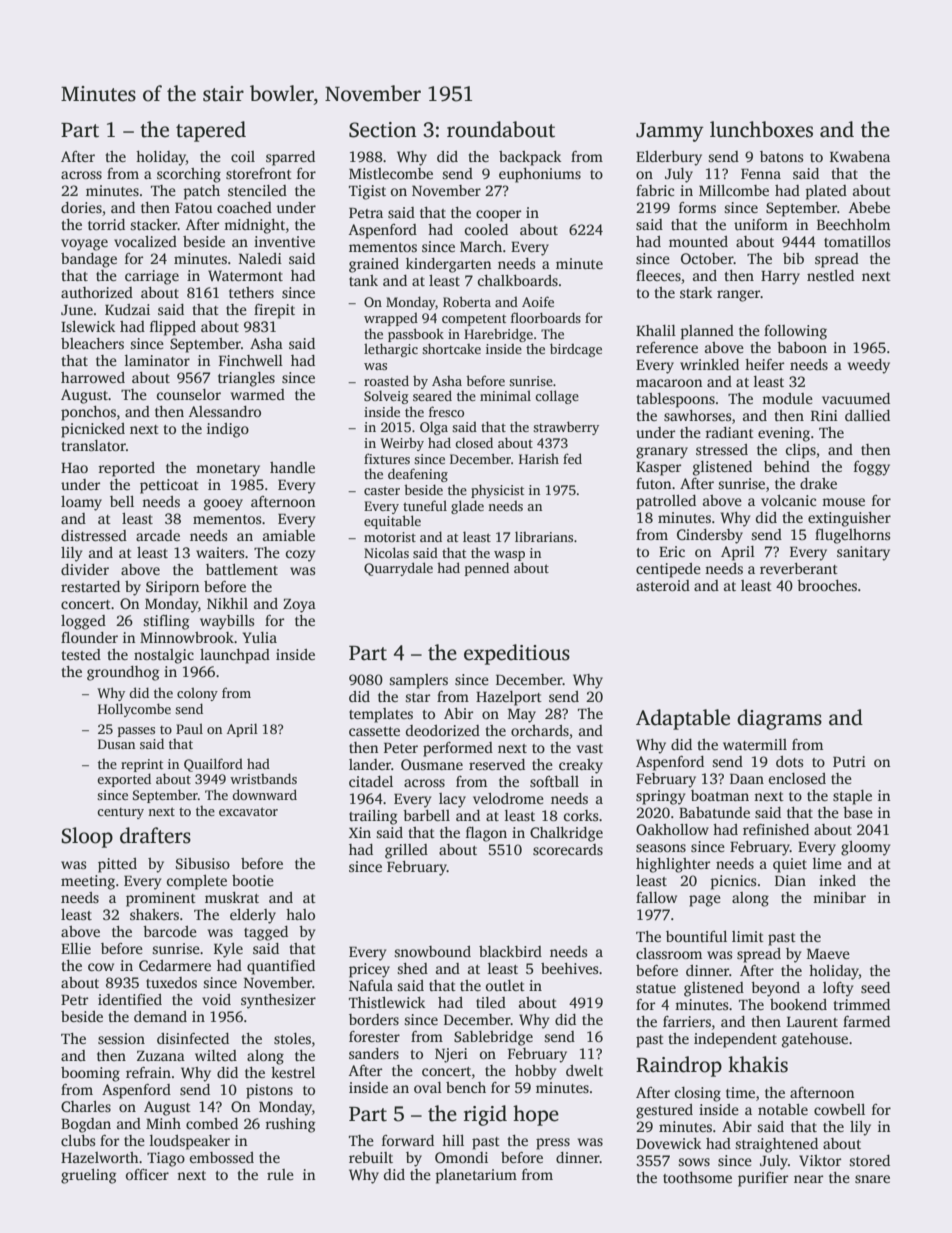 This screenshot has height=1233, width=952. Describe the element at coordinates (860, 156) in the screenshot. I see `Kwabena` at that location.
